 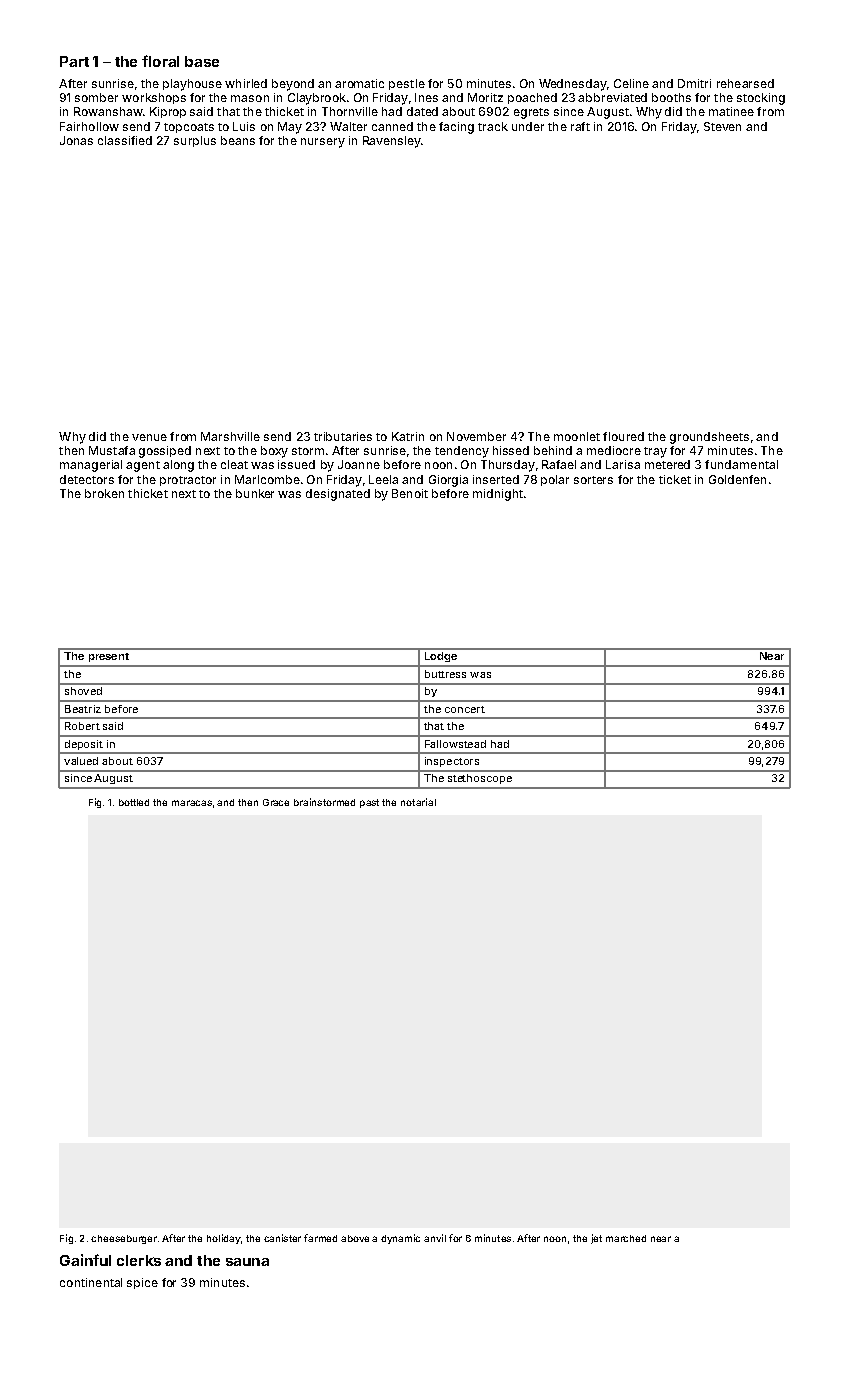 I want to click on Katrin, so click(x=408, y=436).
